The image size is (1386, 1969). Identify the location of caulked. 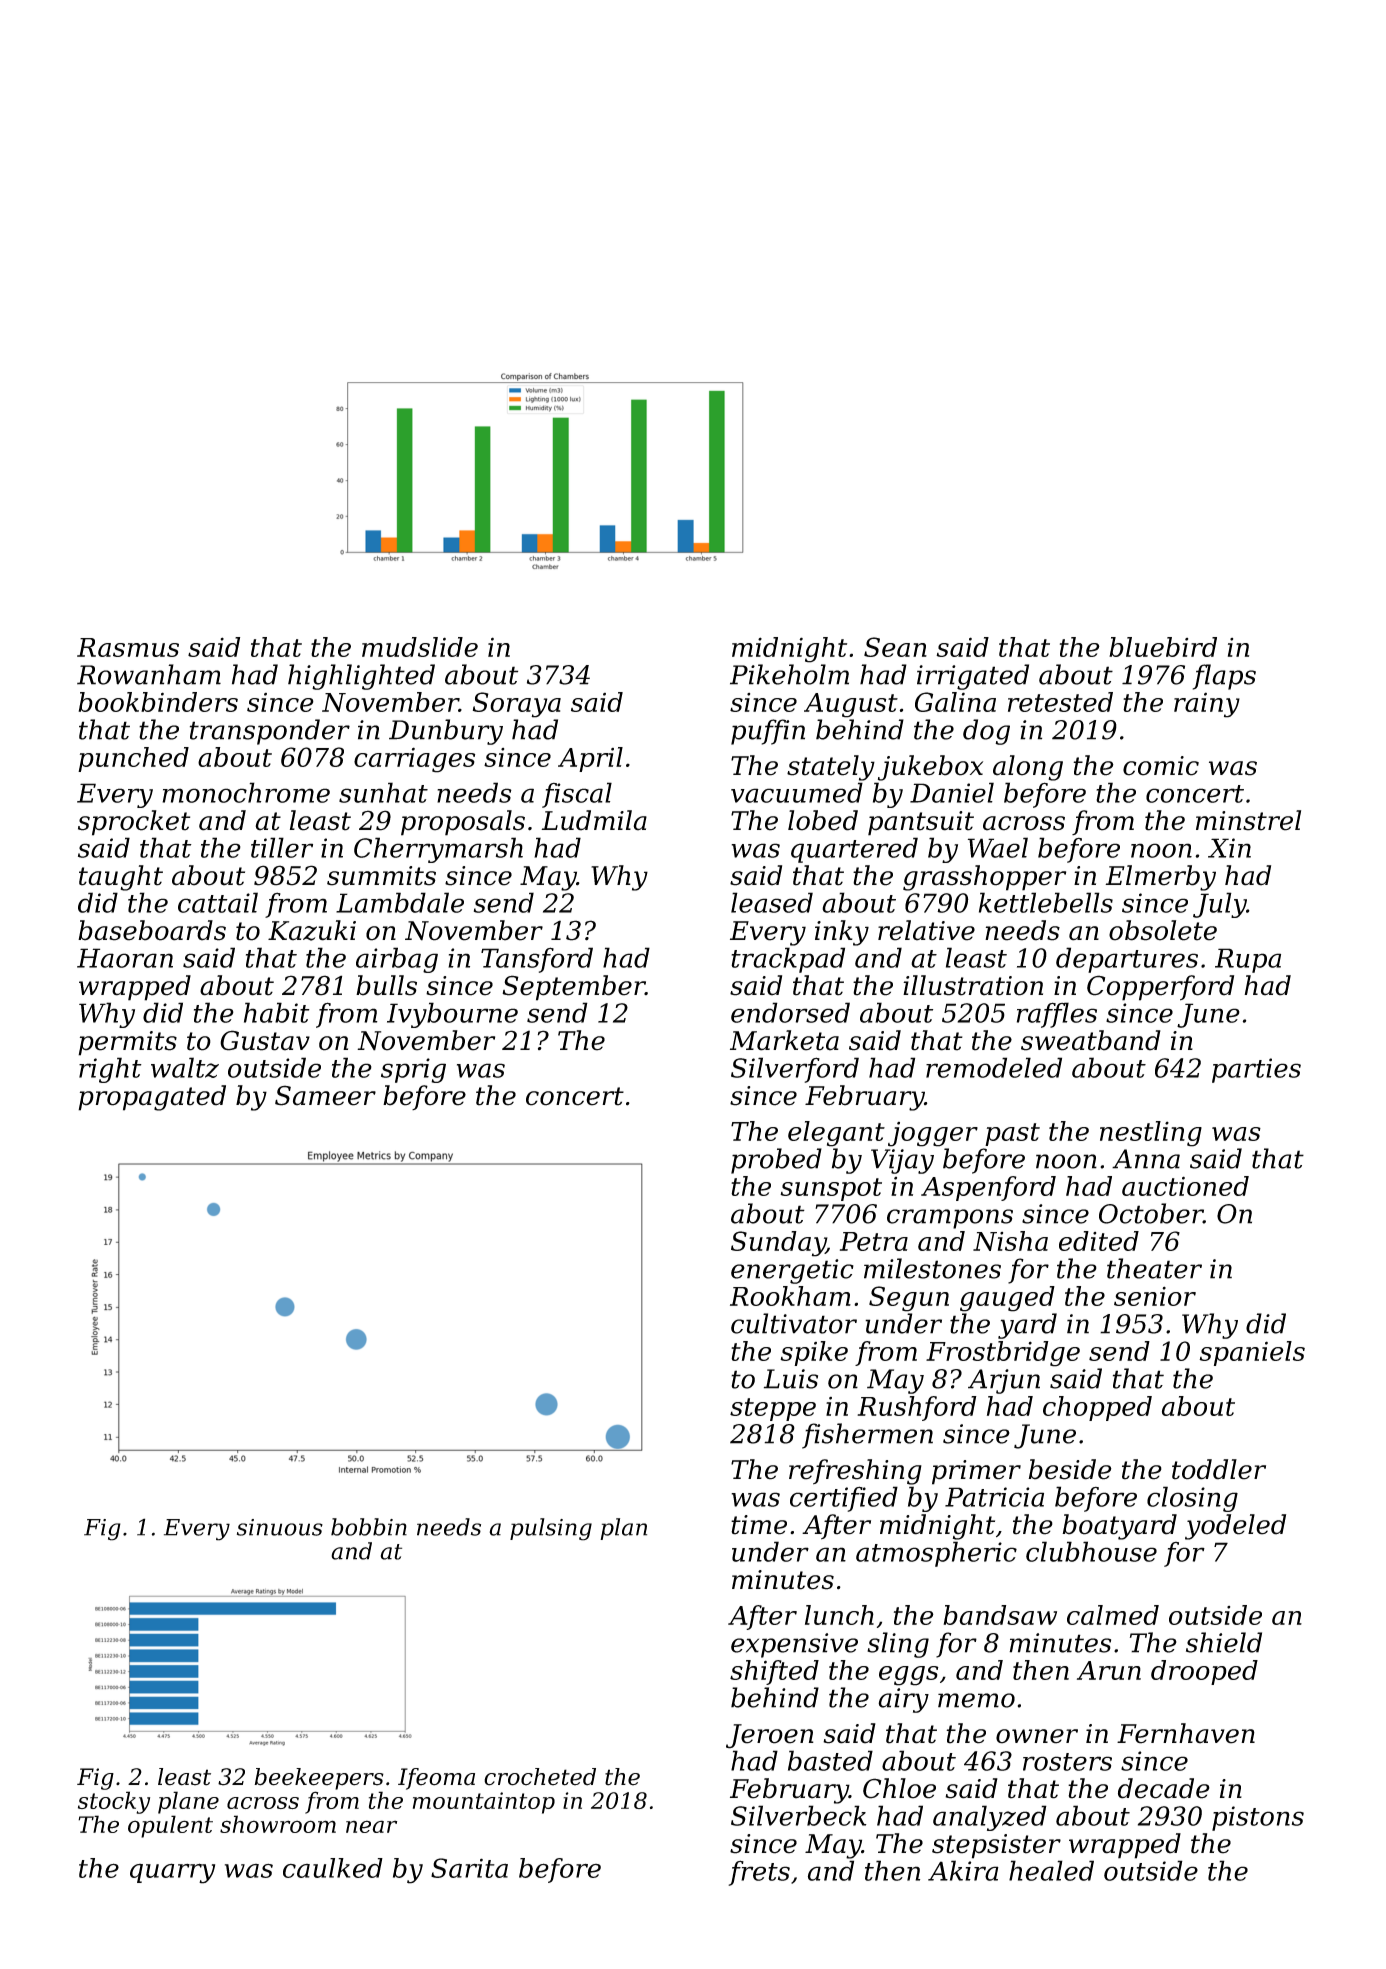
(333, 1868).
